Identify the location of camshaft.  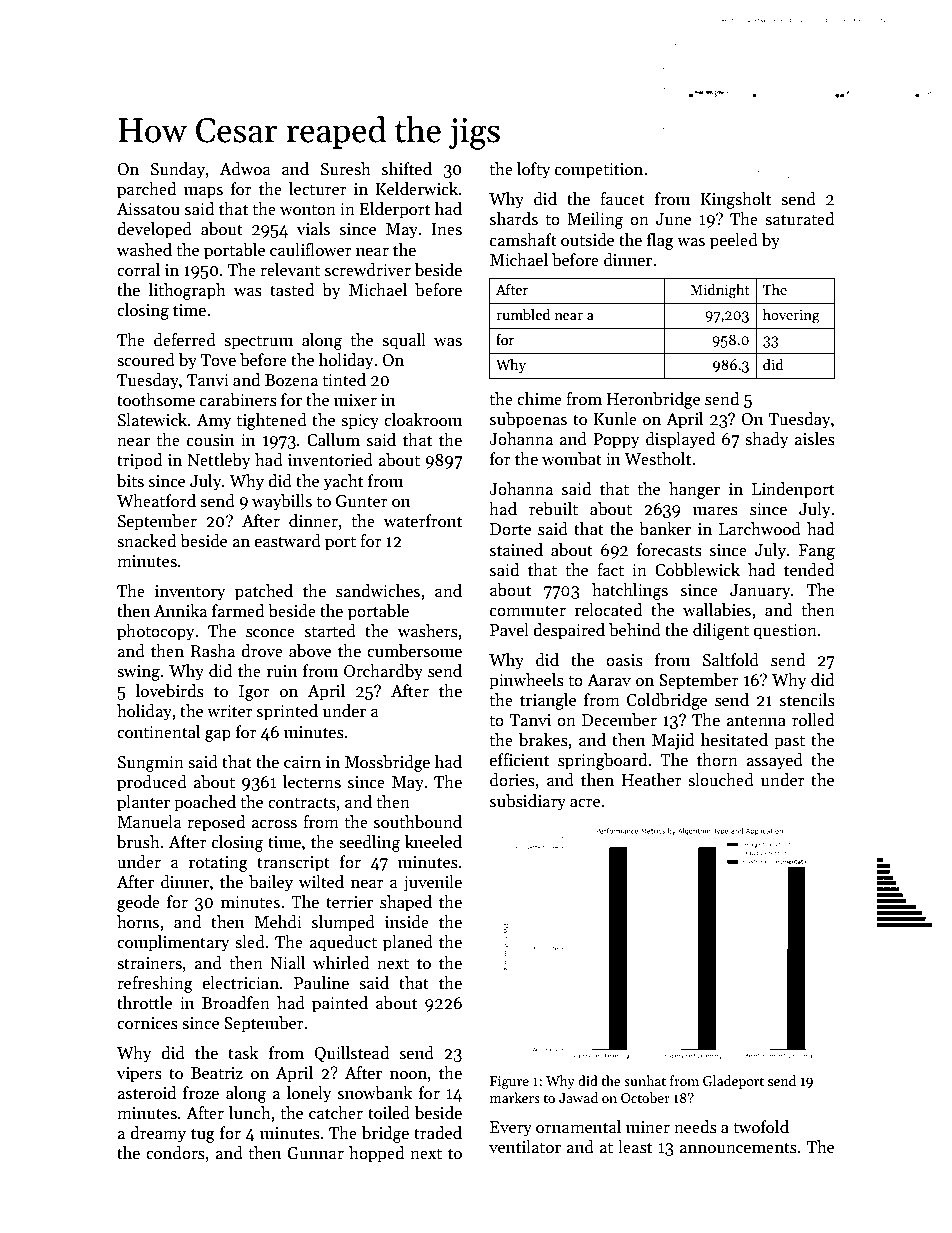
(523, 240).
